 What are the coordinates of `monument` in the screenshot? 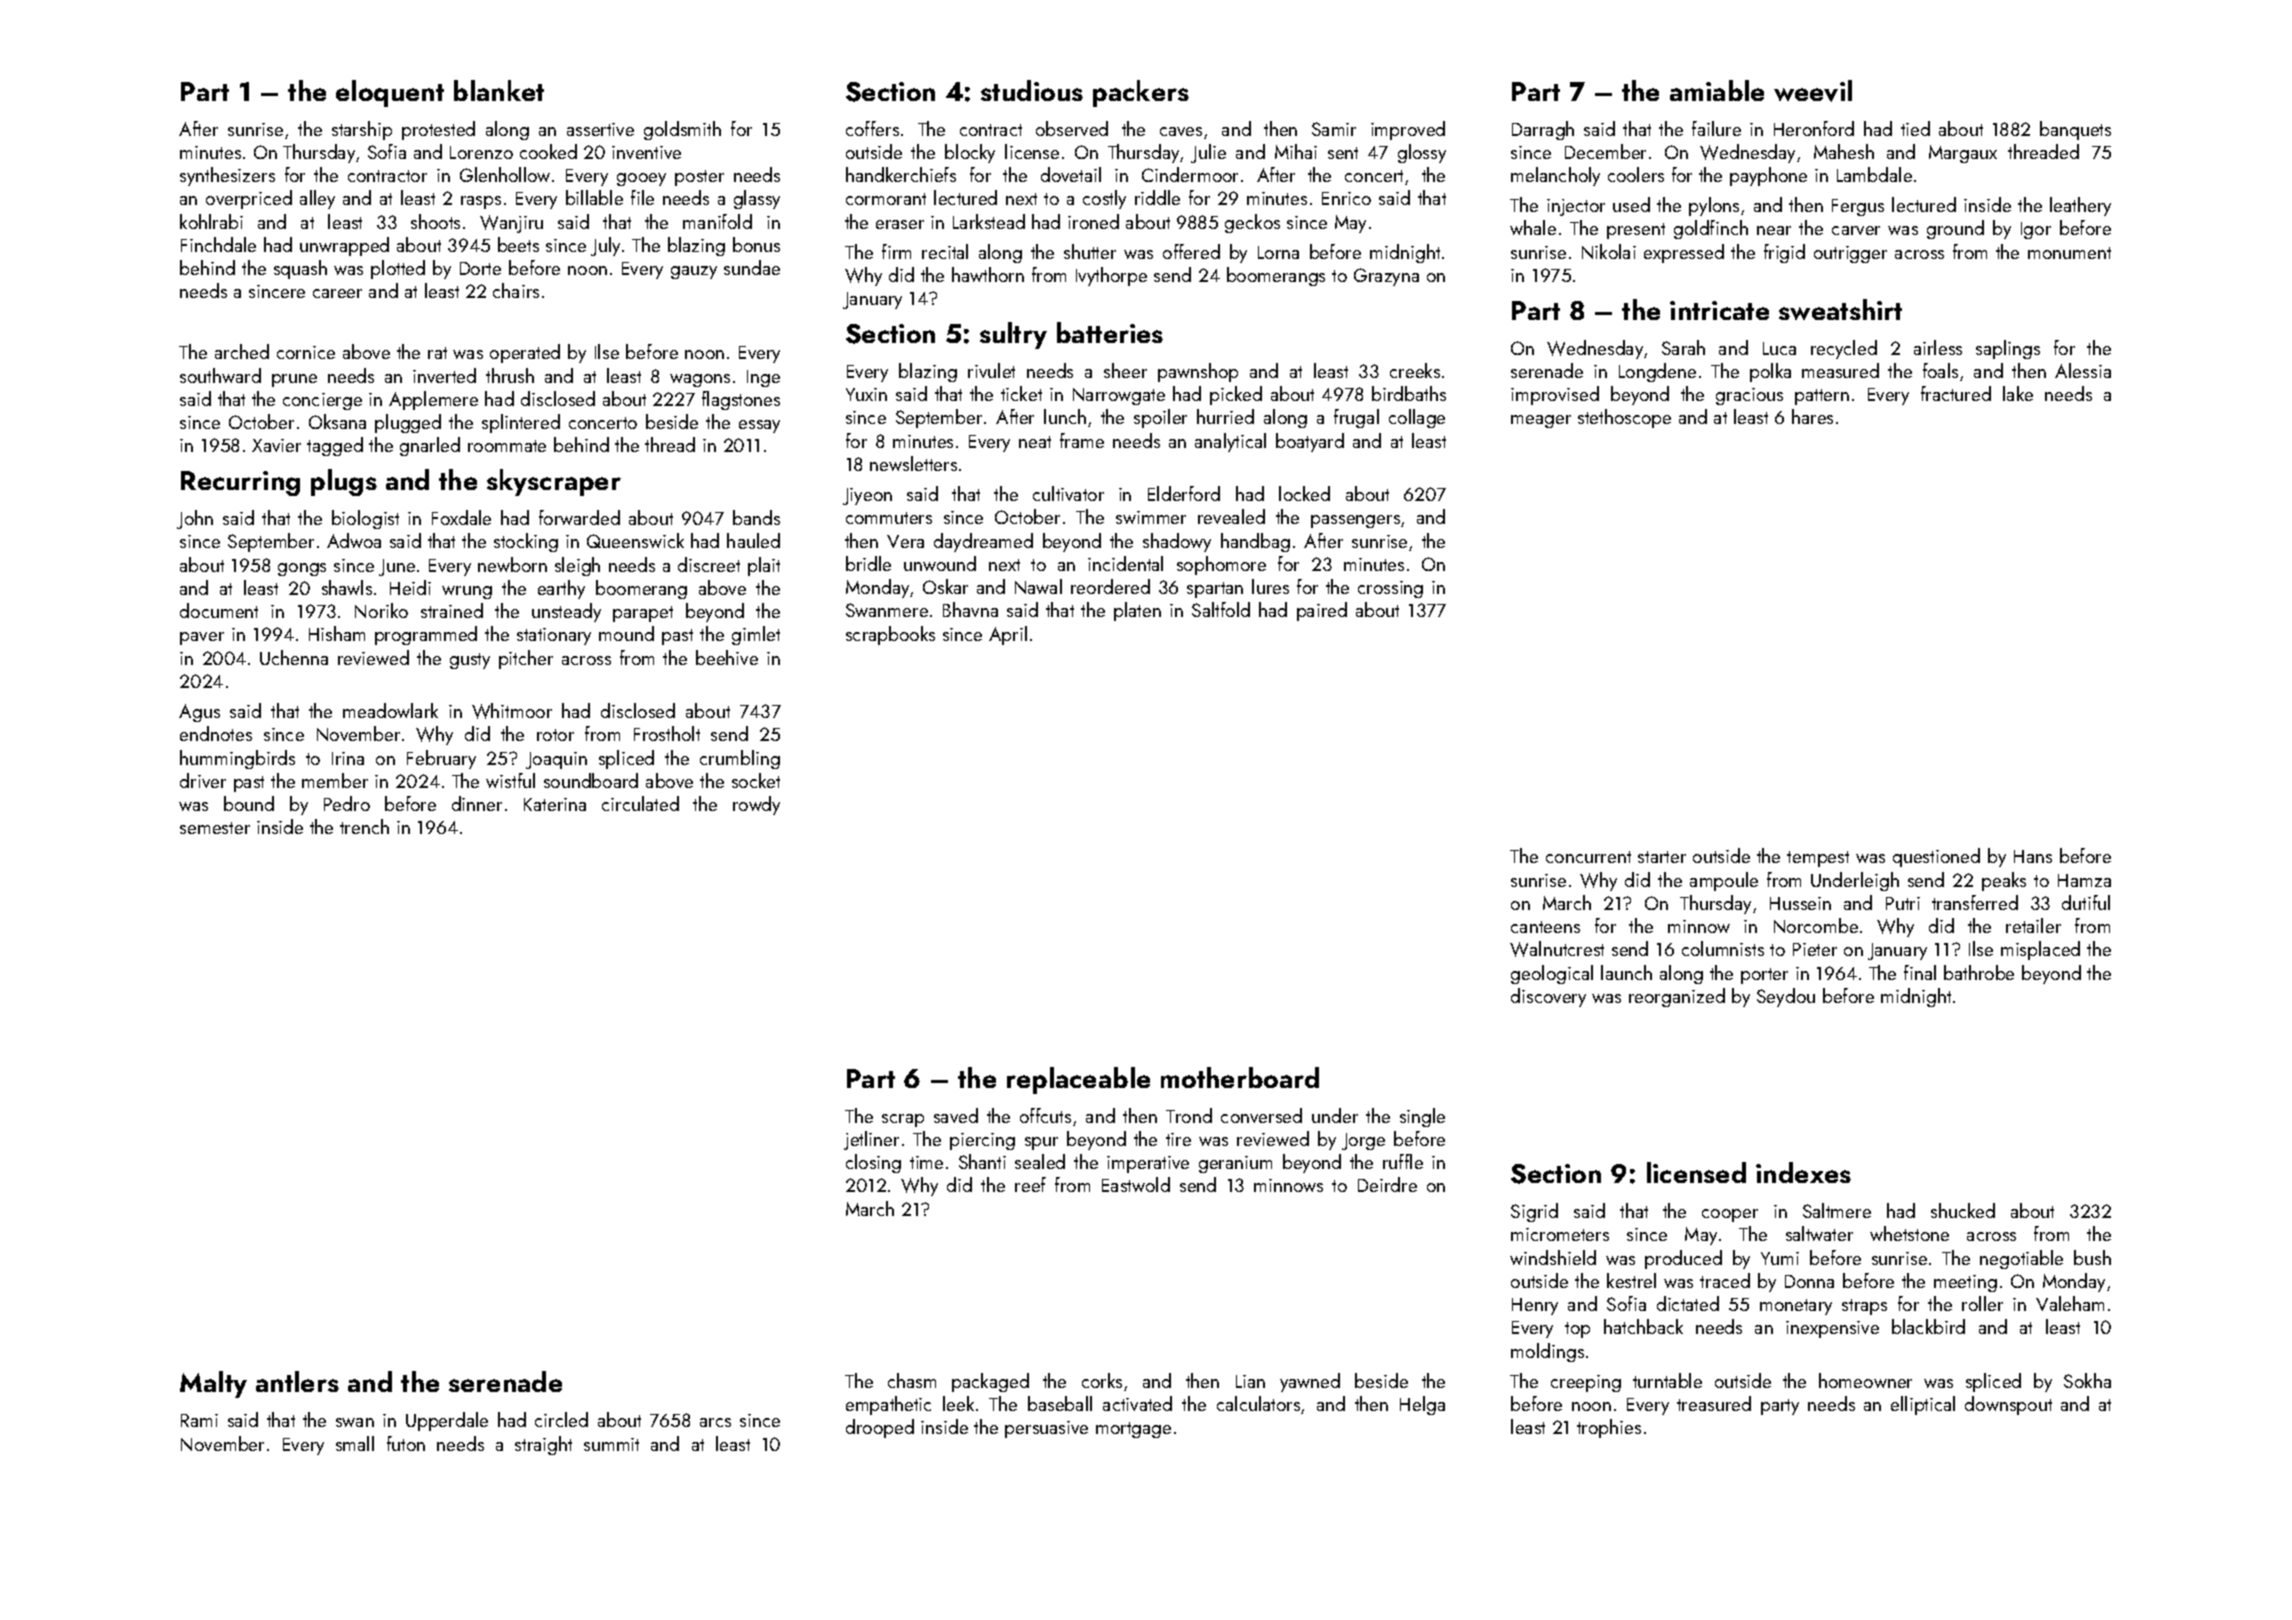 It's located at (2069, 253).
